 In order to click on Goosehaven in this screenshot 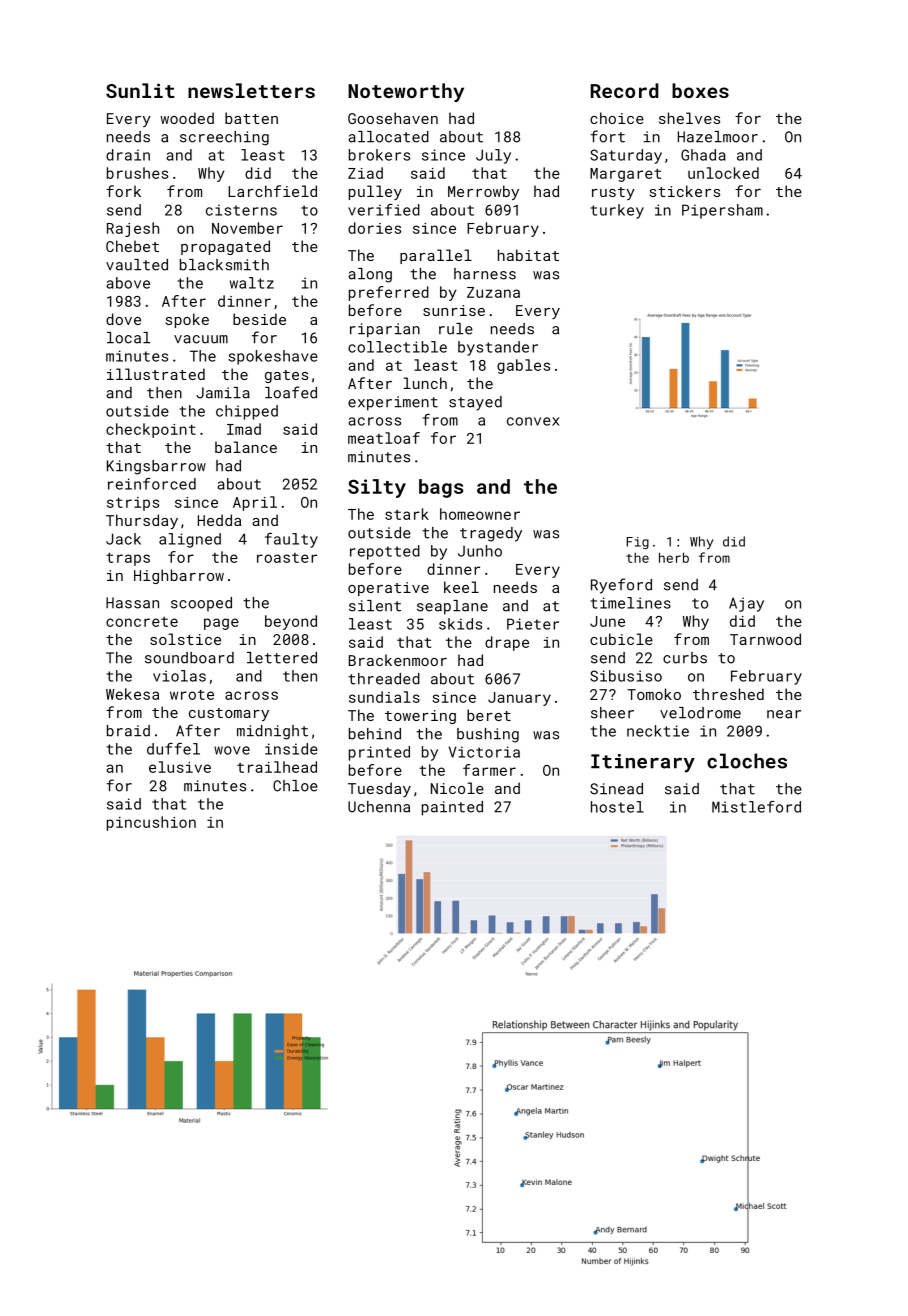, I will do `click(393, 118)`.
